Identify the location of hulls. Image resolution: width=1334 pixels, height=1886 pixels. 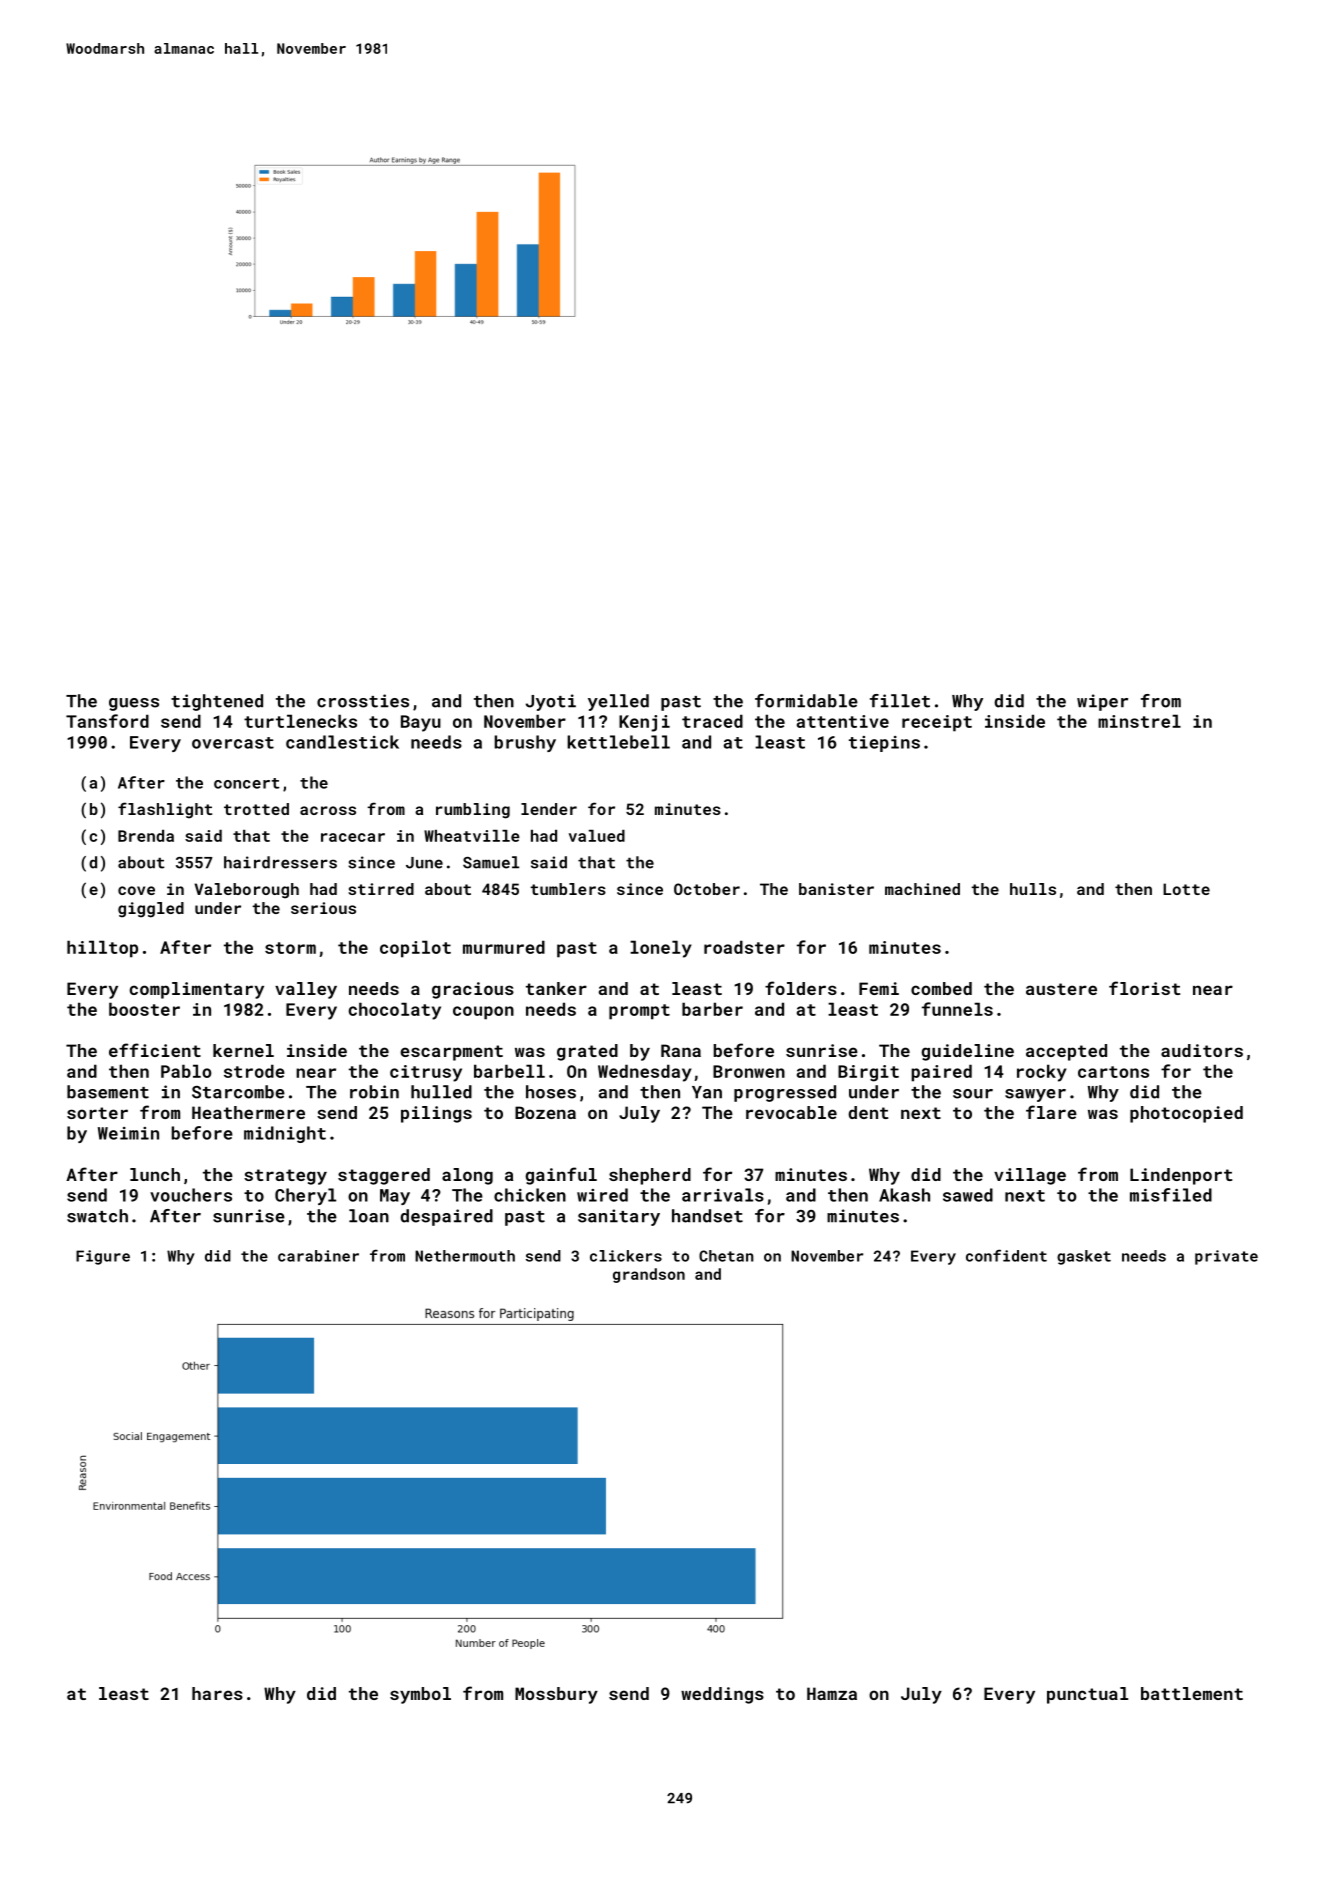
(1033, 889).
